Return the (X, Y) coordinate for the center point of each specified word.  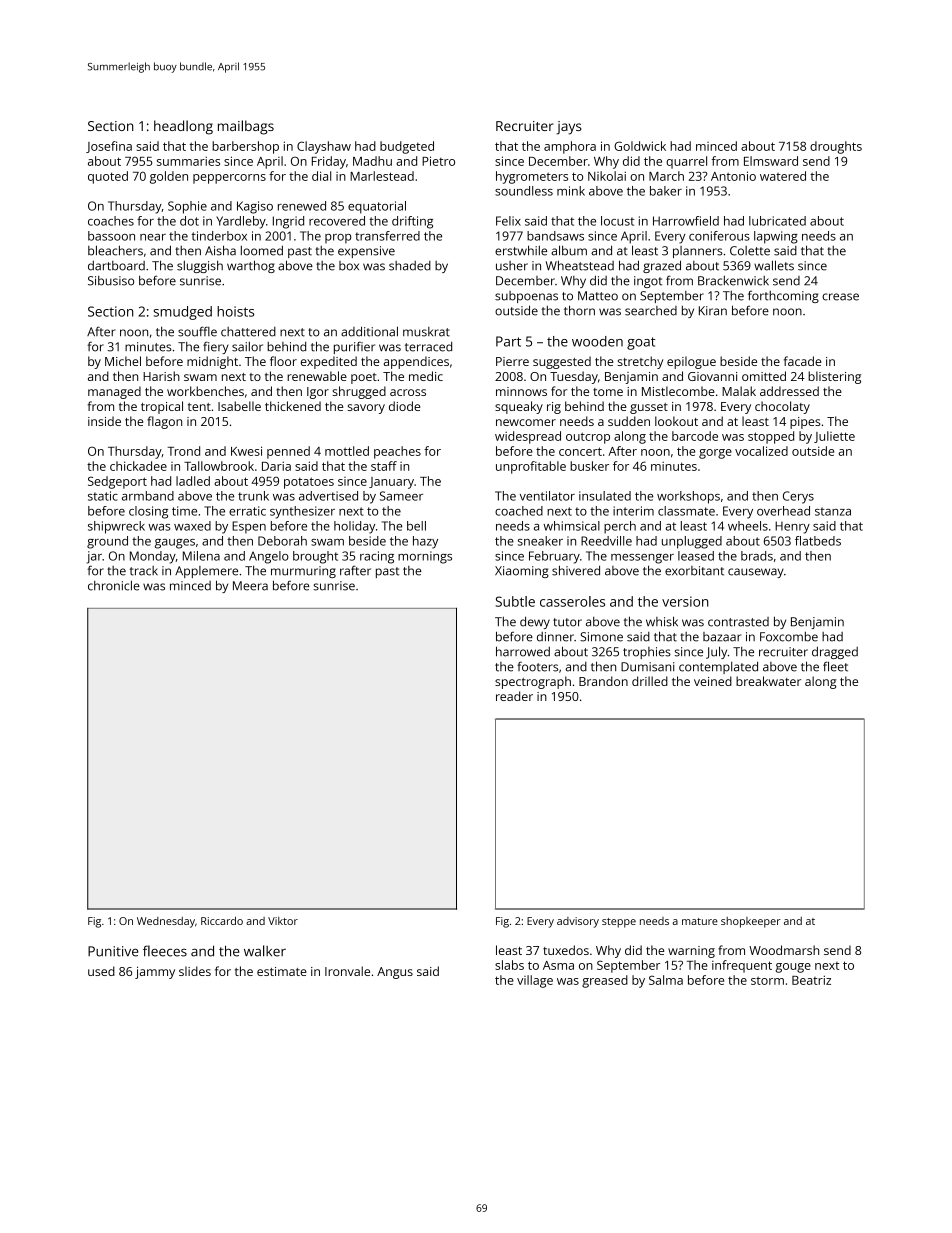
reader (514, 696)
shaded (410, 266)
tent (199, 407)
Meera (250, 586)
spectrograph (533, 682)
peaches (397, 452)
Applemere (206, 572)
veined (713, 681)
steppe (619, 923)
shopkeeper (751, 922)
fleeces (165, 951)
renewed (302, 206)
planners (698, 252)
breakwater (768, 681)
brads (757, 556)
